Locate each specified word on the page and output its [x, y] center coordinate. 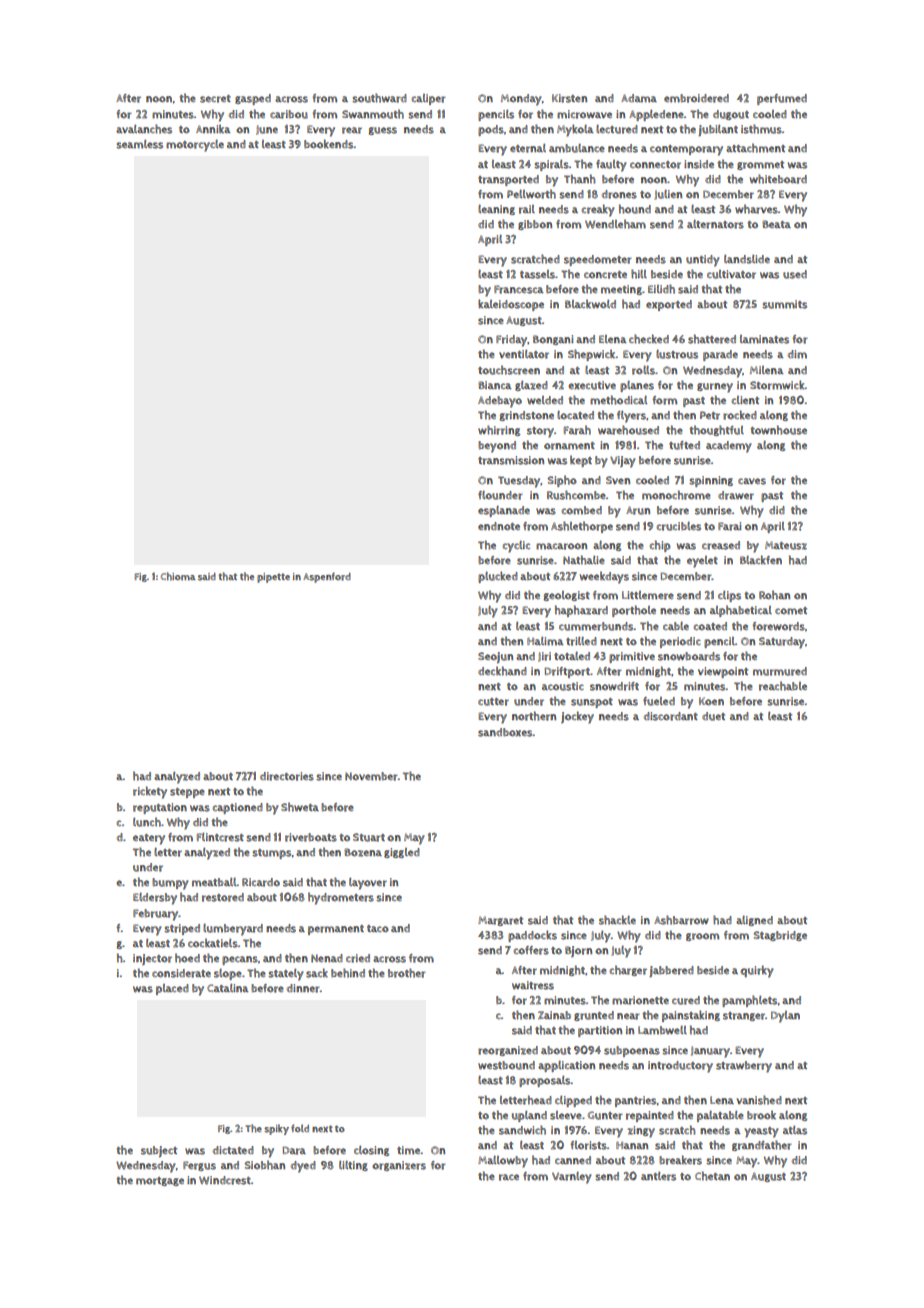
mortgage [160, 1181]
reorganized [508, 1051]
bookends [329, 144]
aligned [754, 920]
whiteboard [778, 179]
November [371, 776]
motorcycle [195, 145]
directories [287, 776]
